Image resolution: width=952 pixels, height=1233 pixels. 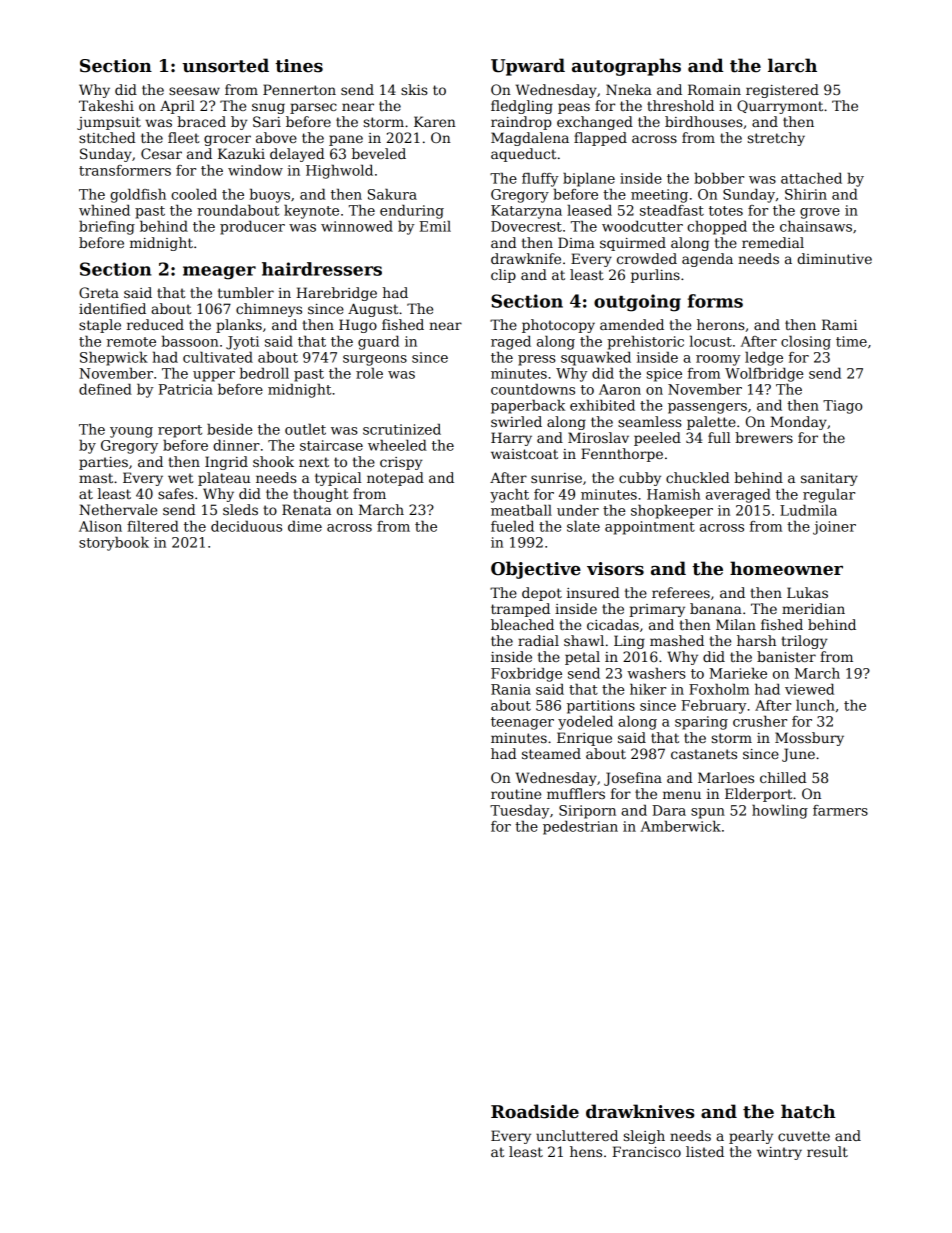 I want to click on lunch, so click(x=815, y=705).
